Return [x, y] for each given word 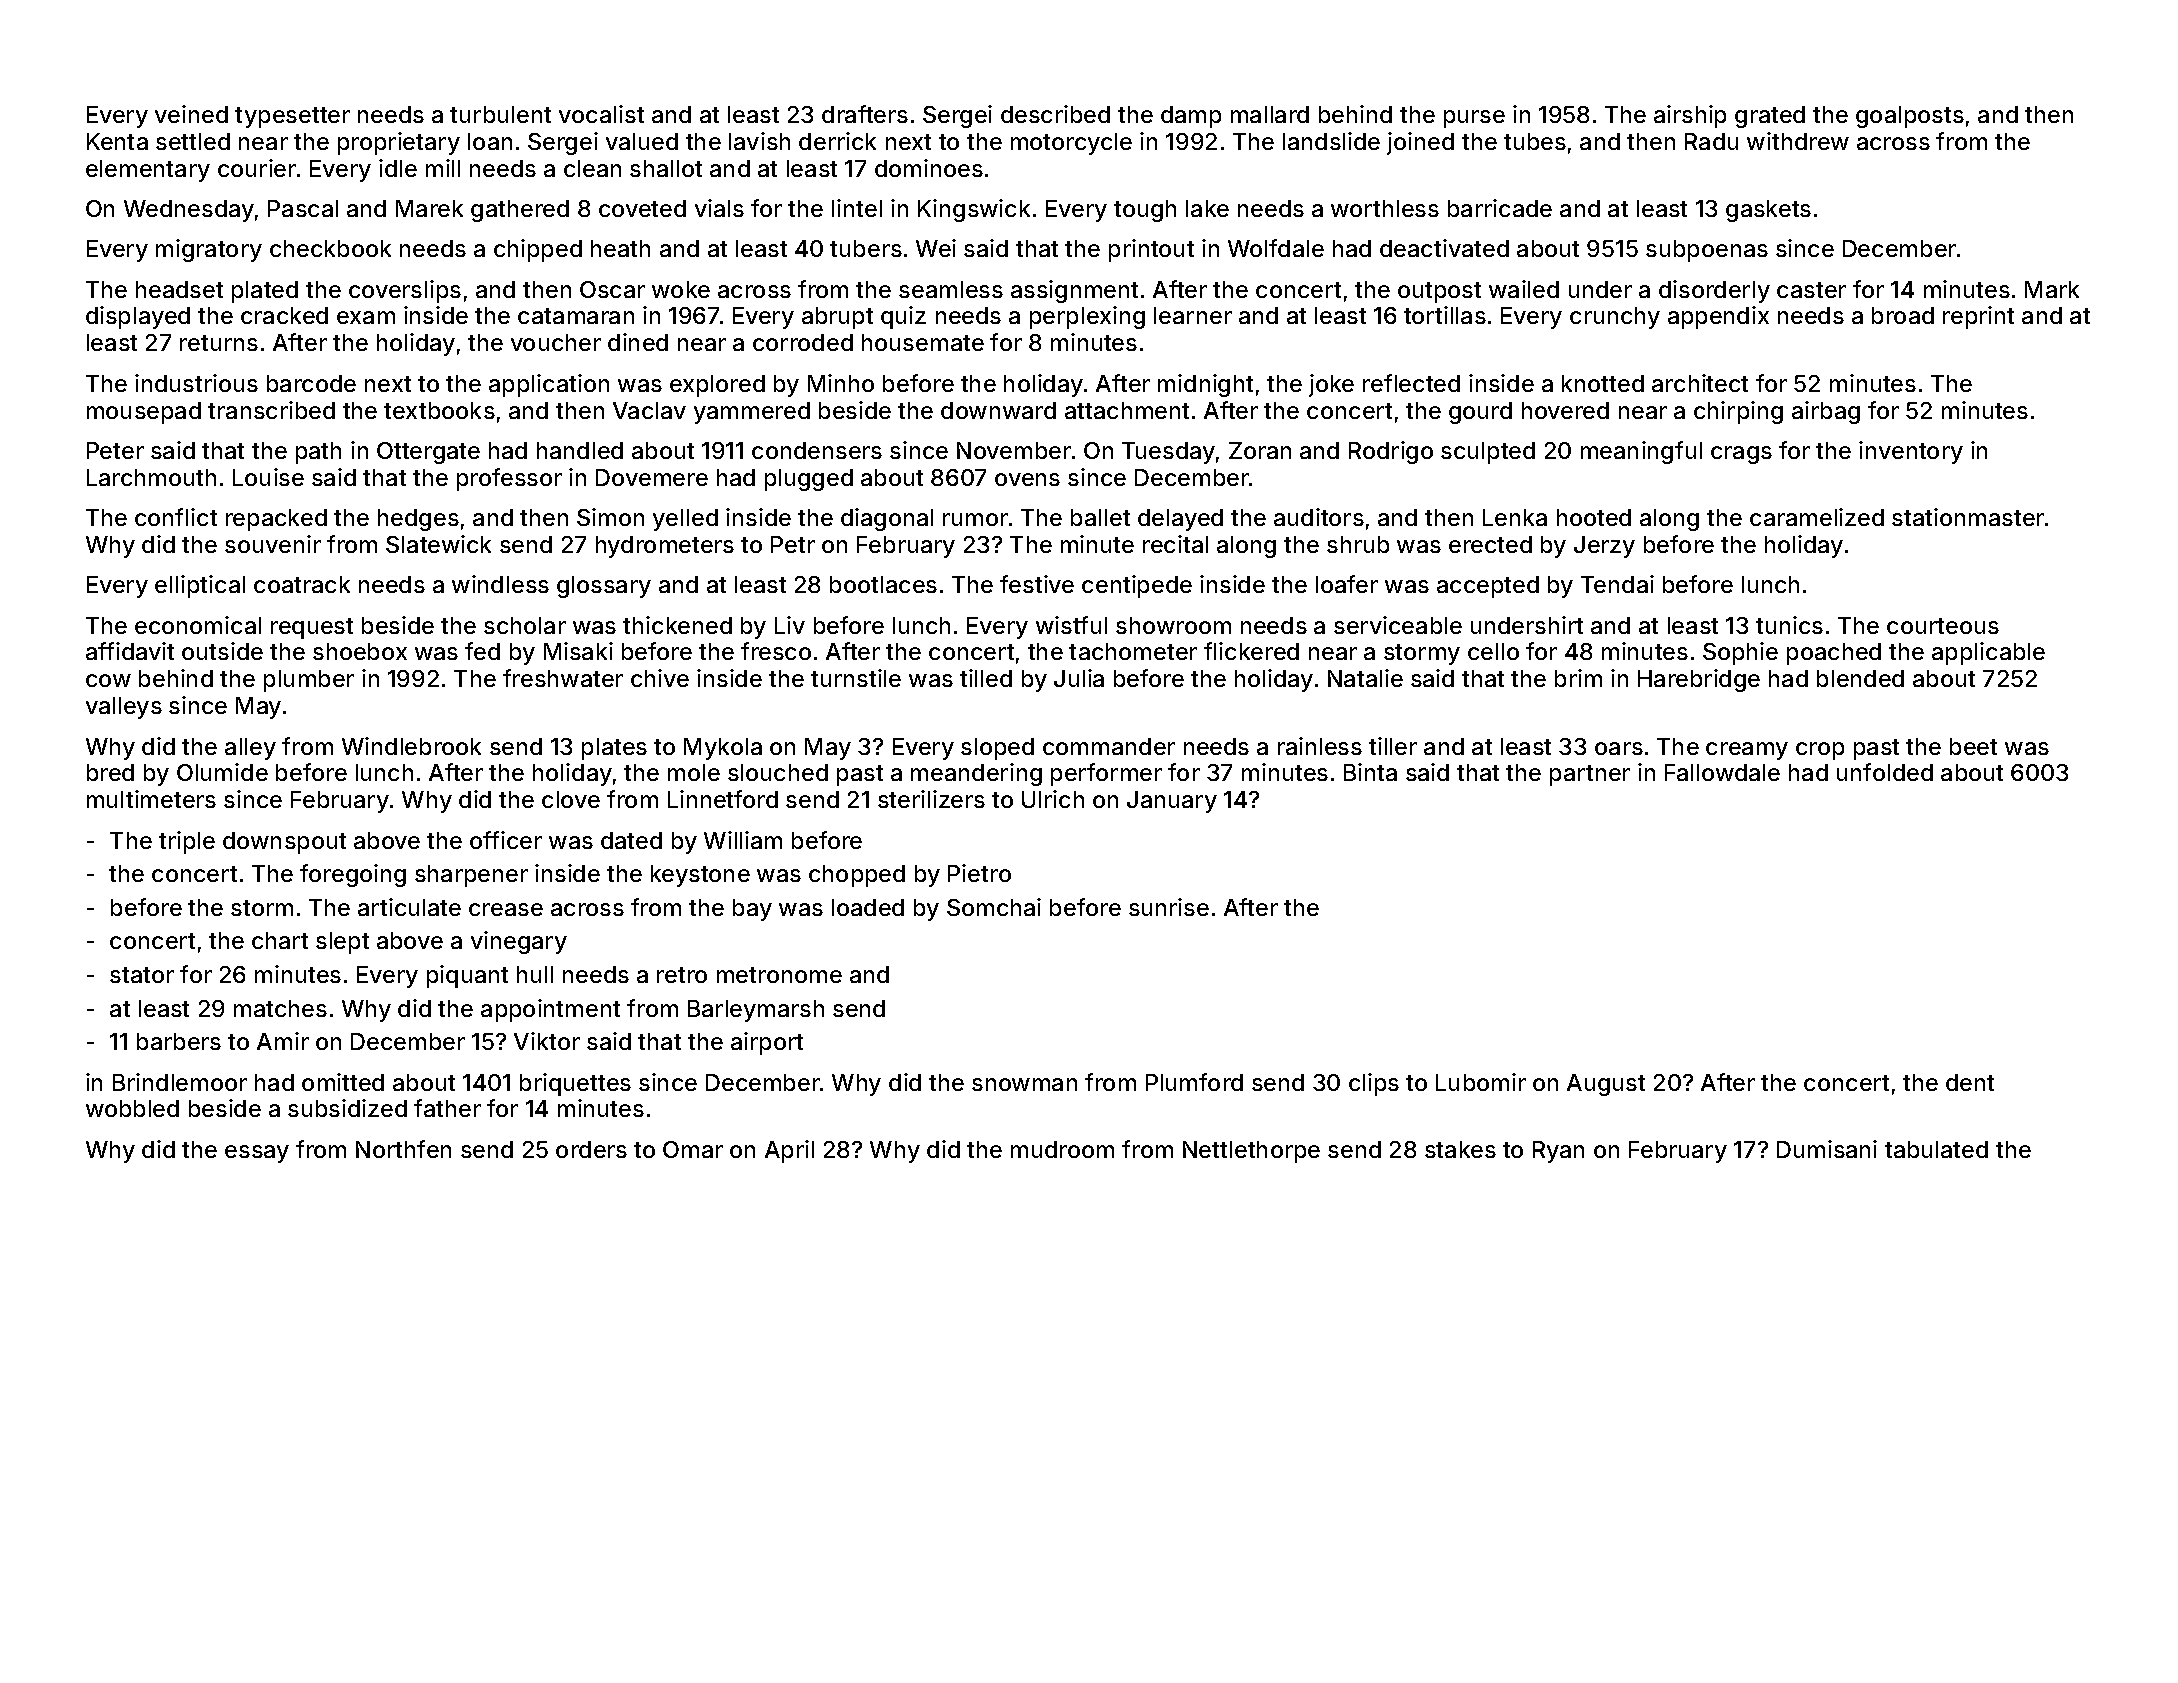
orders [591, 1149]
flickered [1251, 651]
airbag [1826, 412]
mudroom [1062, 1149]
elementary [148, 171]
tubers [866, 248]
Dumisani [1827, 1149]
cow [108, 680]
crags [1741, 455]
